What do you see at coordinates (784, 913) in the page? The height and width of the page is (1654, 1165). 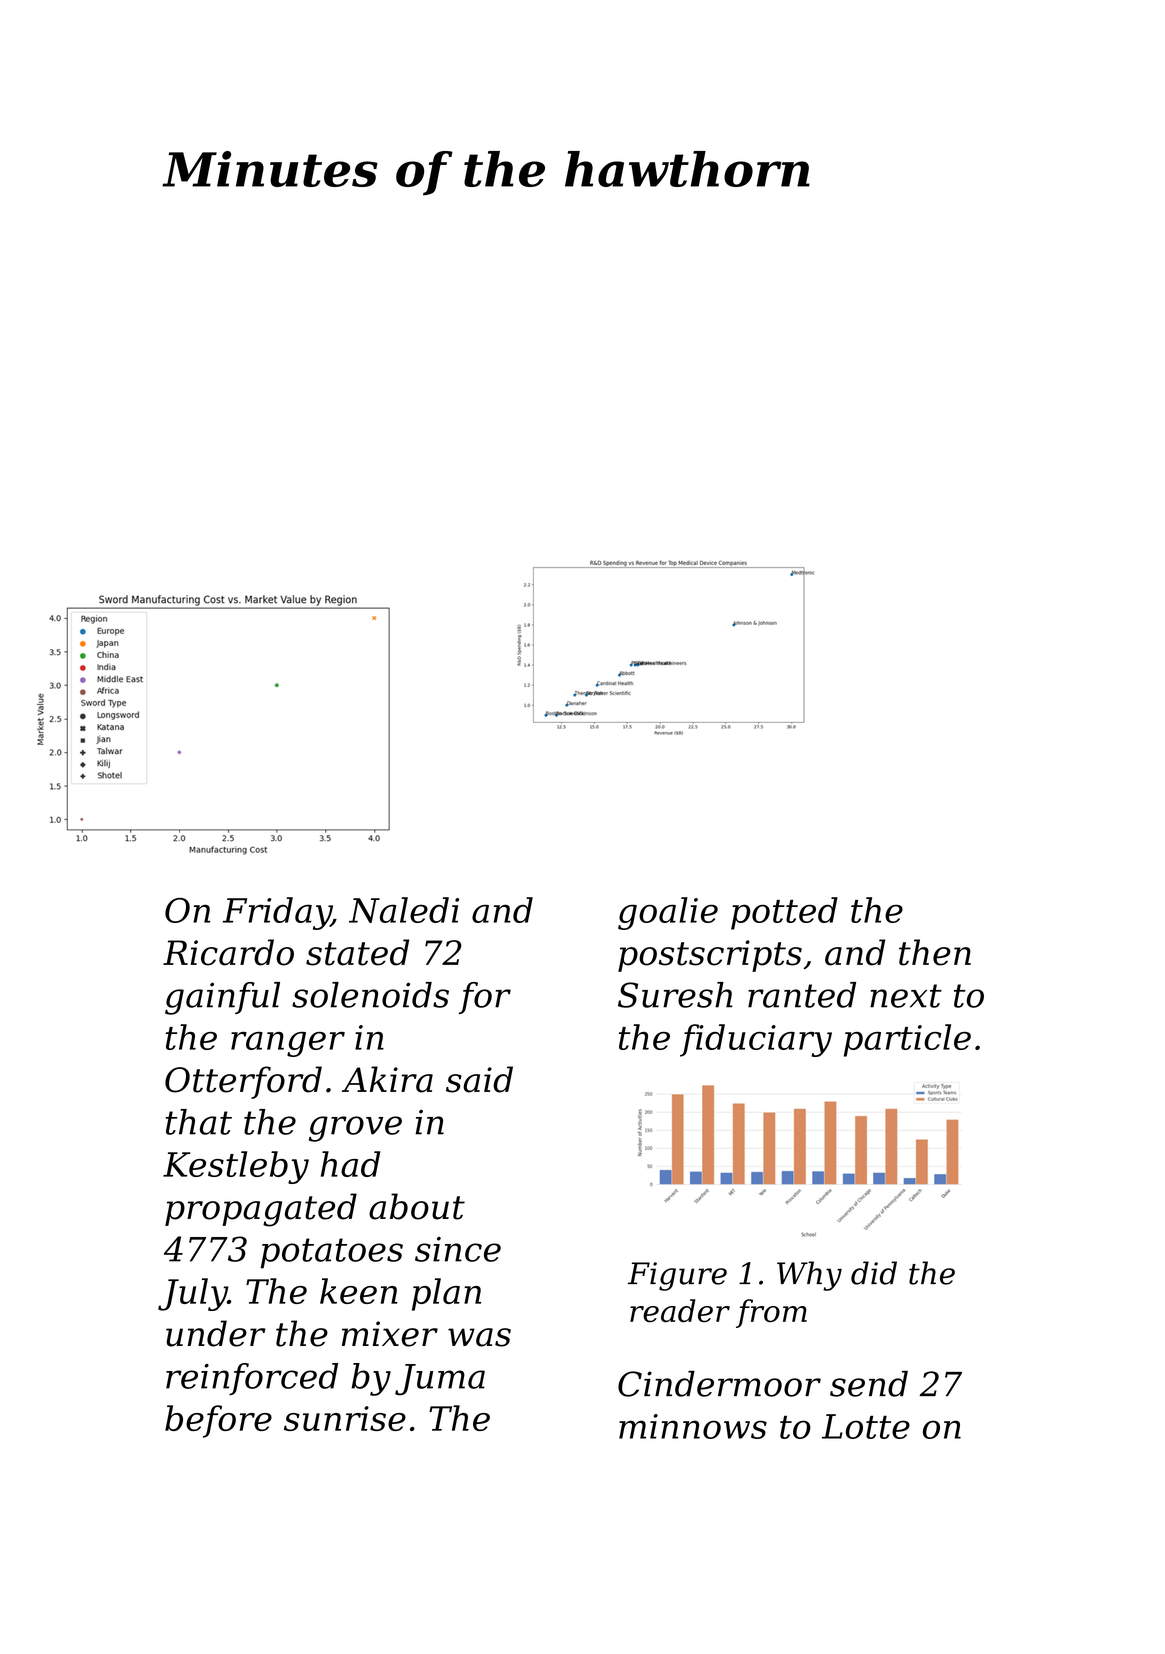 I see `potted` at bounding box center [784, 913].
